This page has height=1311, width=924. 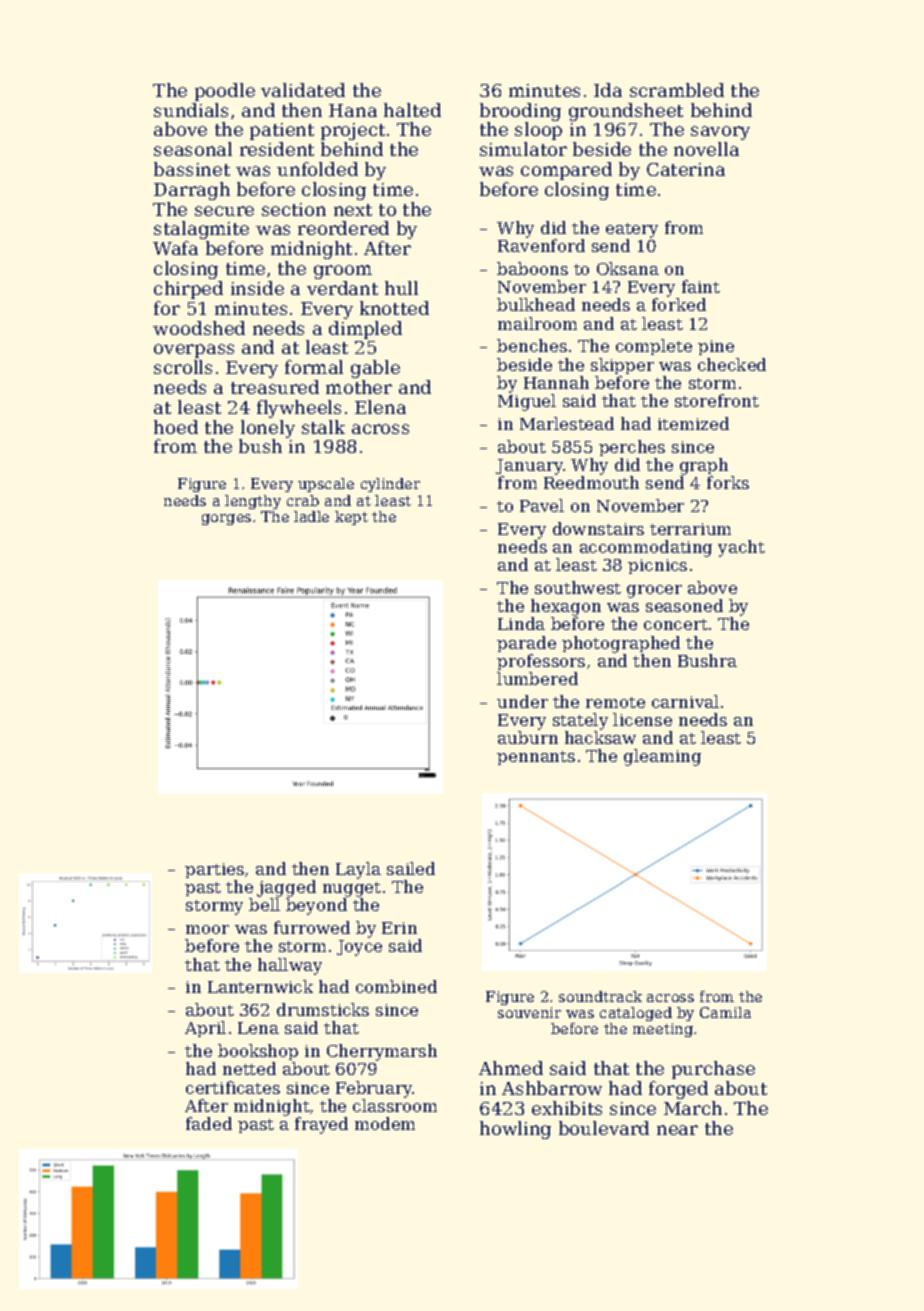 I want to click on inside, so click(x=257, y=288).
